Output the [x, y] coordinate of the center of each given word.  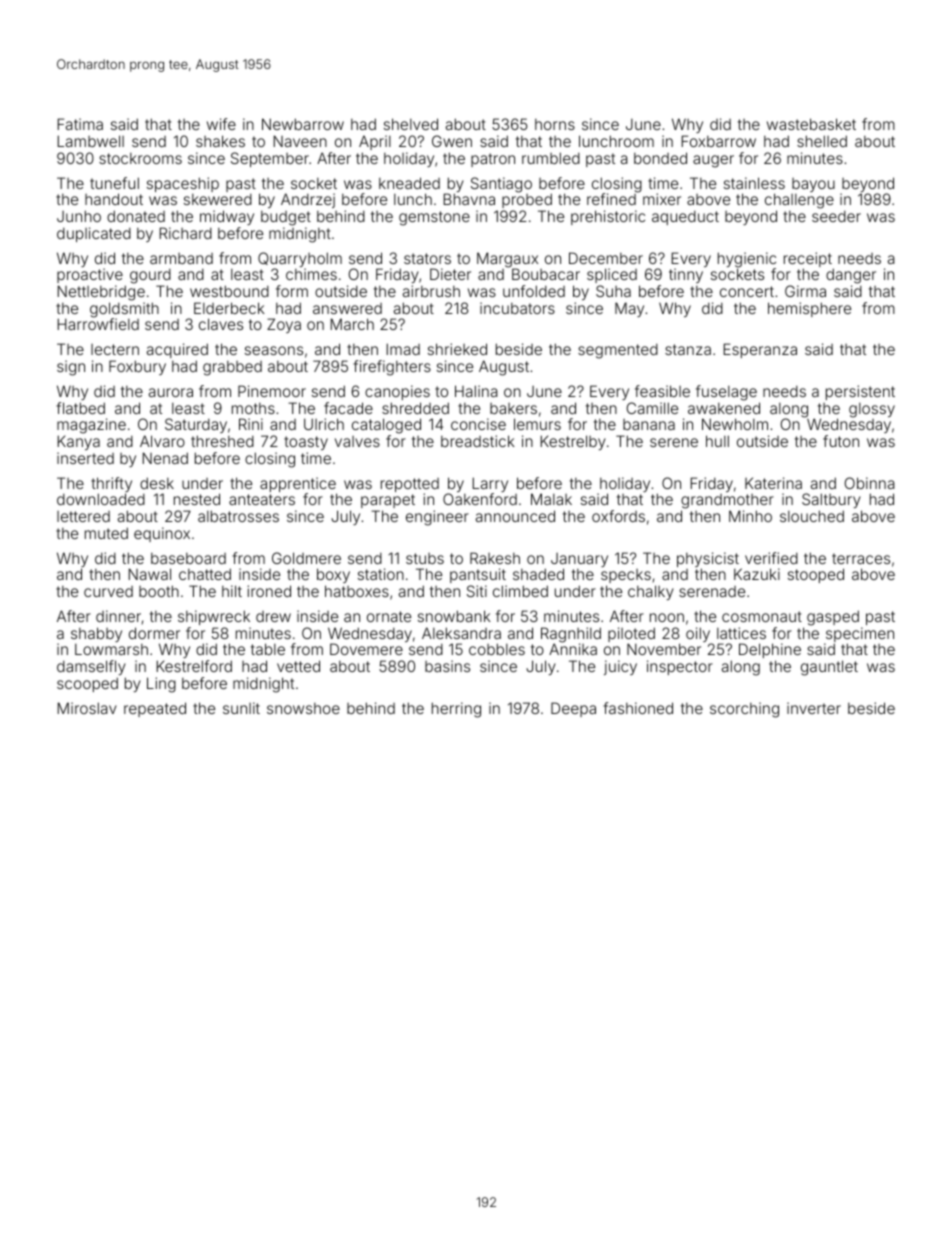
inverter [814, 708]
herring [456, 710]
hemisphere [809, 309]
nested [197, 499]
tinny [686, 275]
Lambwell [90, 141]
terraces [861, 558]
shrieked [457, 349]
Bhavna [469, 199]
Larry [490, 484]
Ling [161, 685]
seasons [274, 350]
